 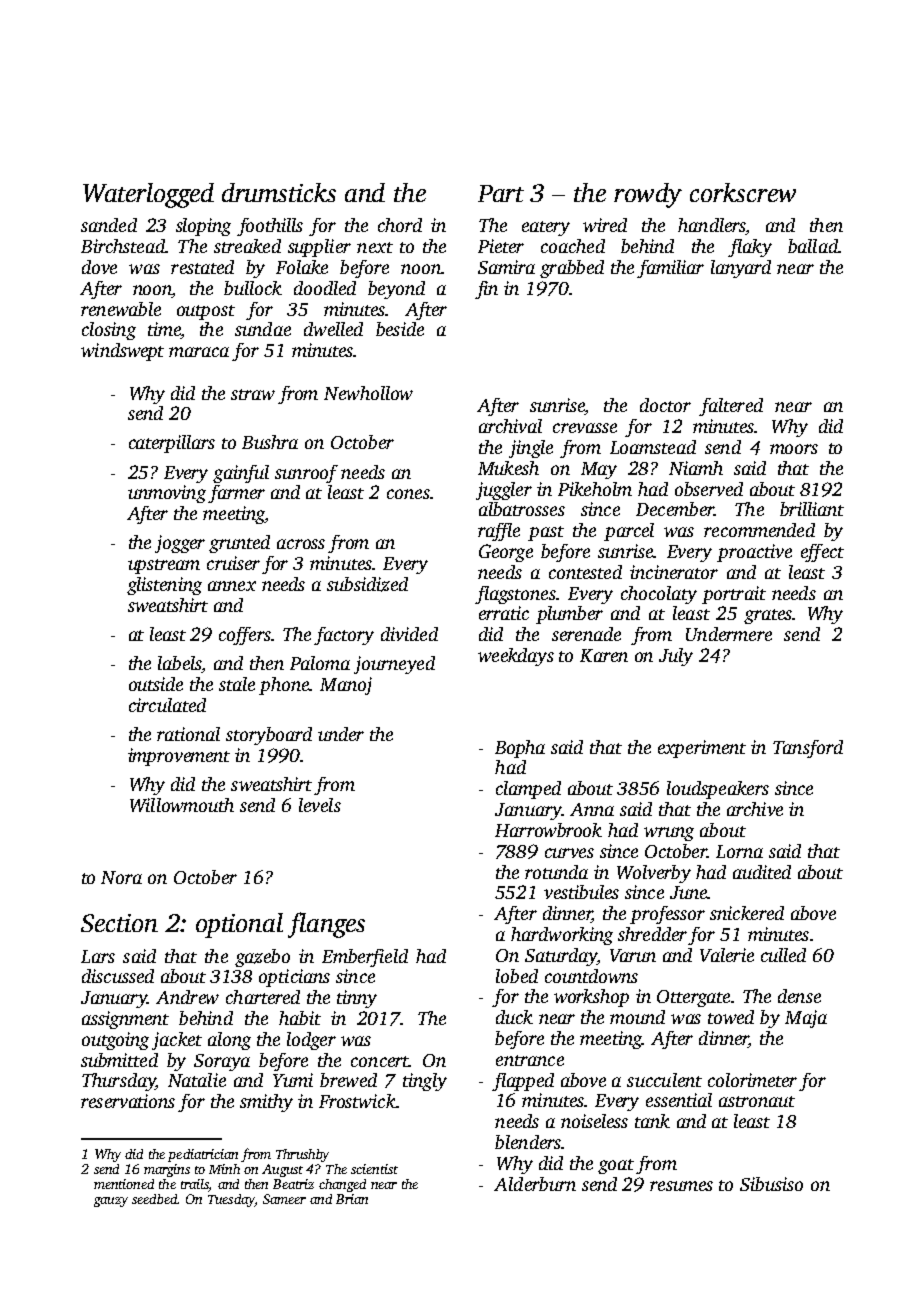 What do you see at coordinates (741, 269) in the page?
I see `lanyard` at bounding box center [741, 269].
